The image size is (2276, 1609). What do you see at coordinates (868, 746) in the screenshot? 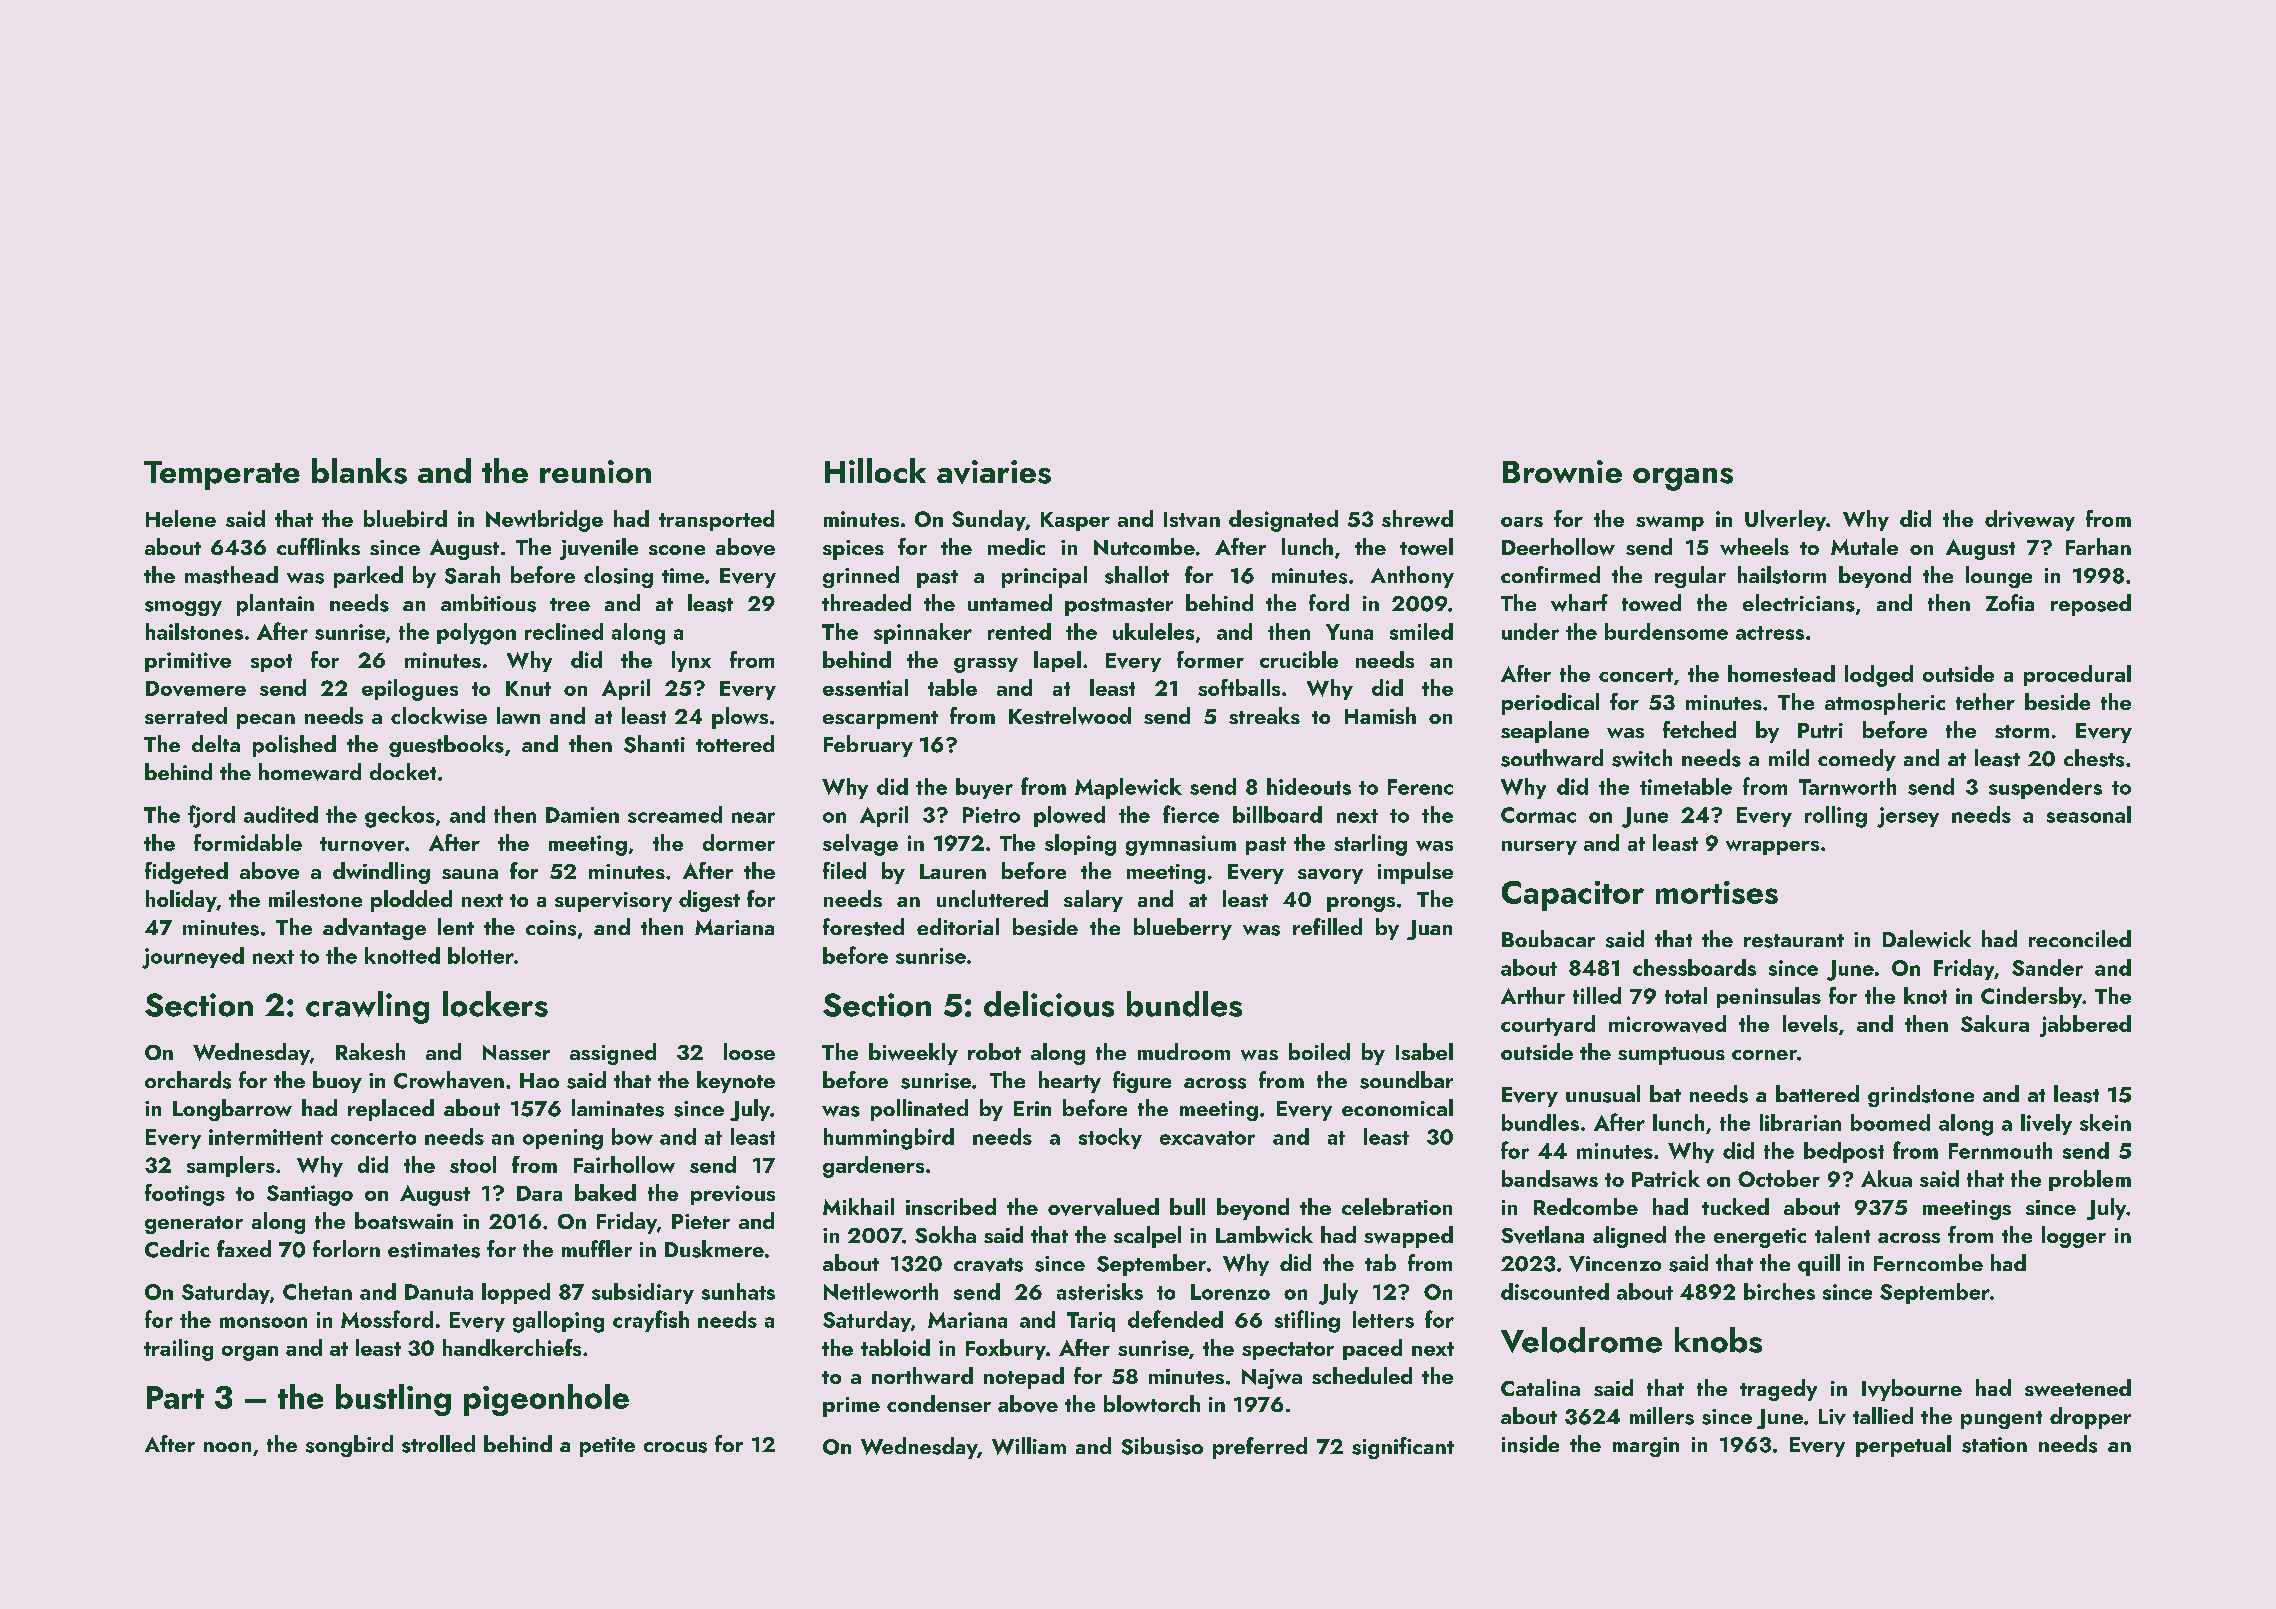
I see `February` at bounding box center [868, 746].
